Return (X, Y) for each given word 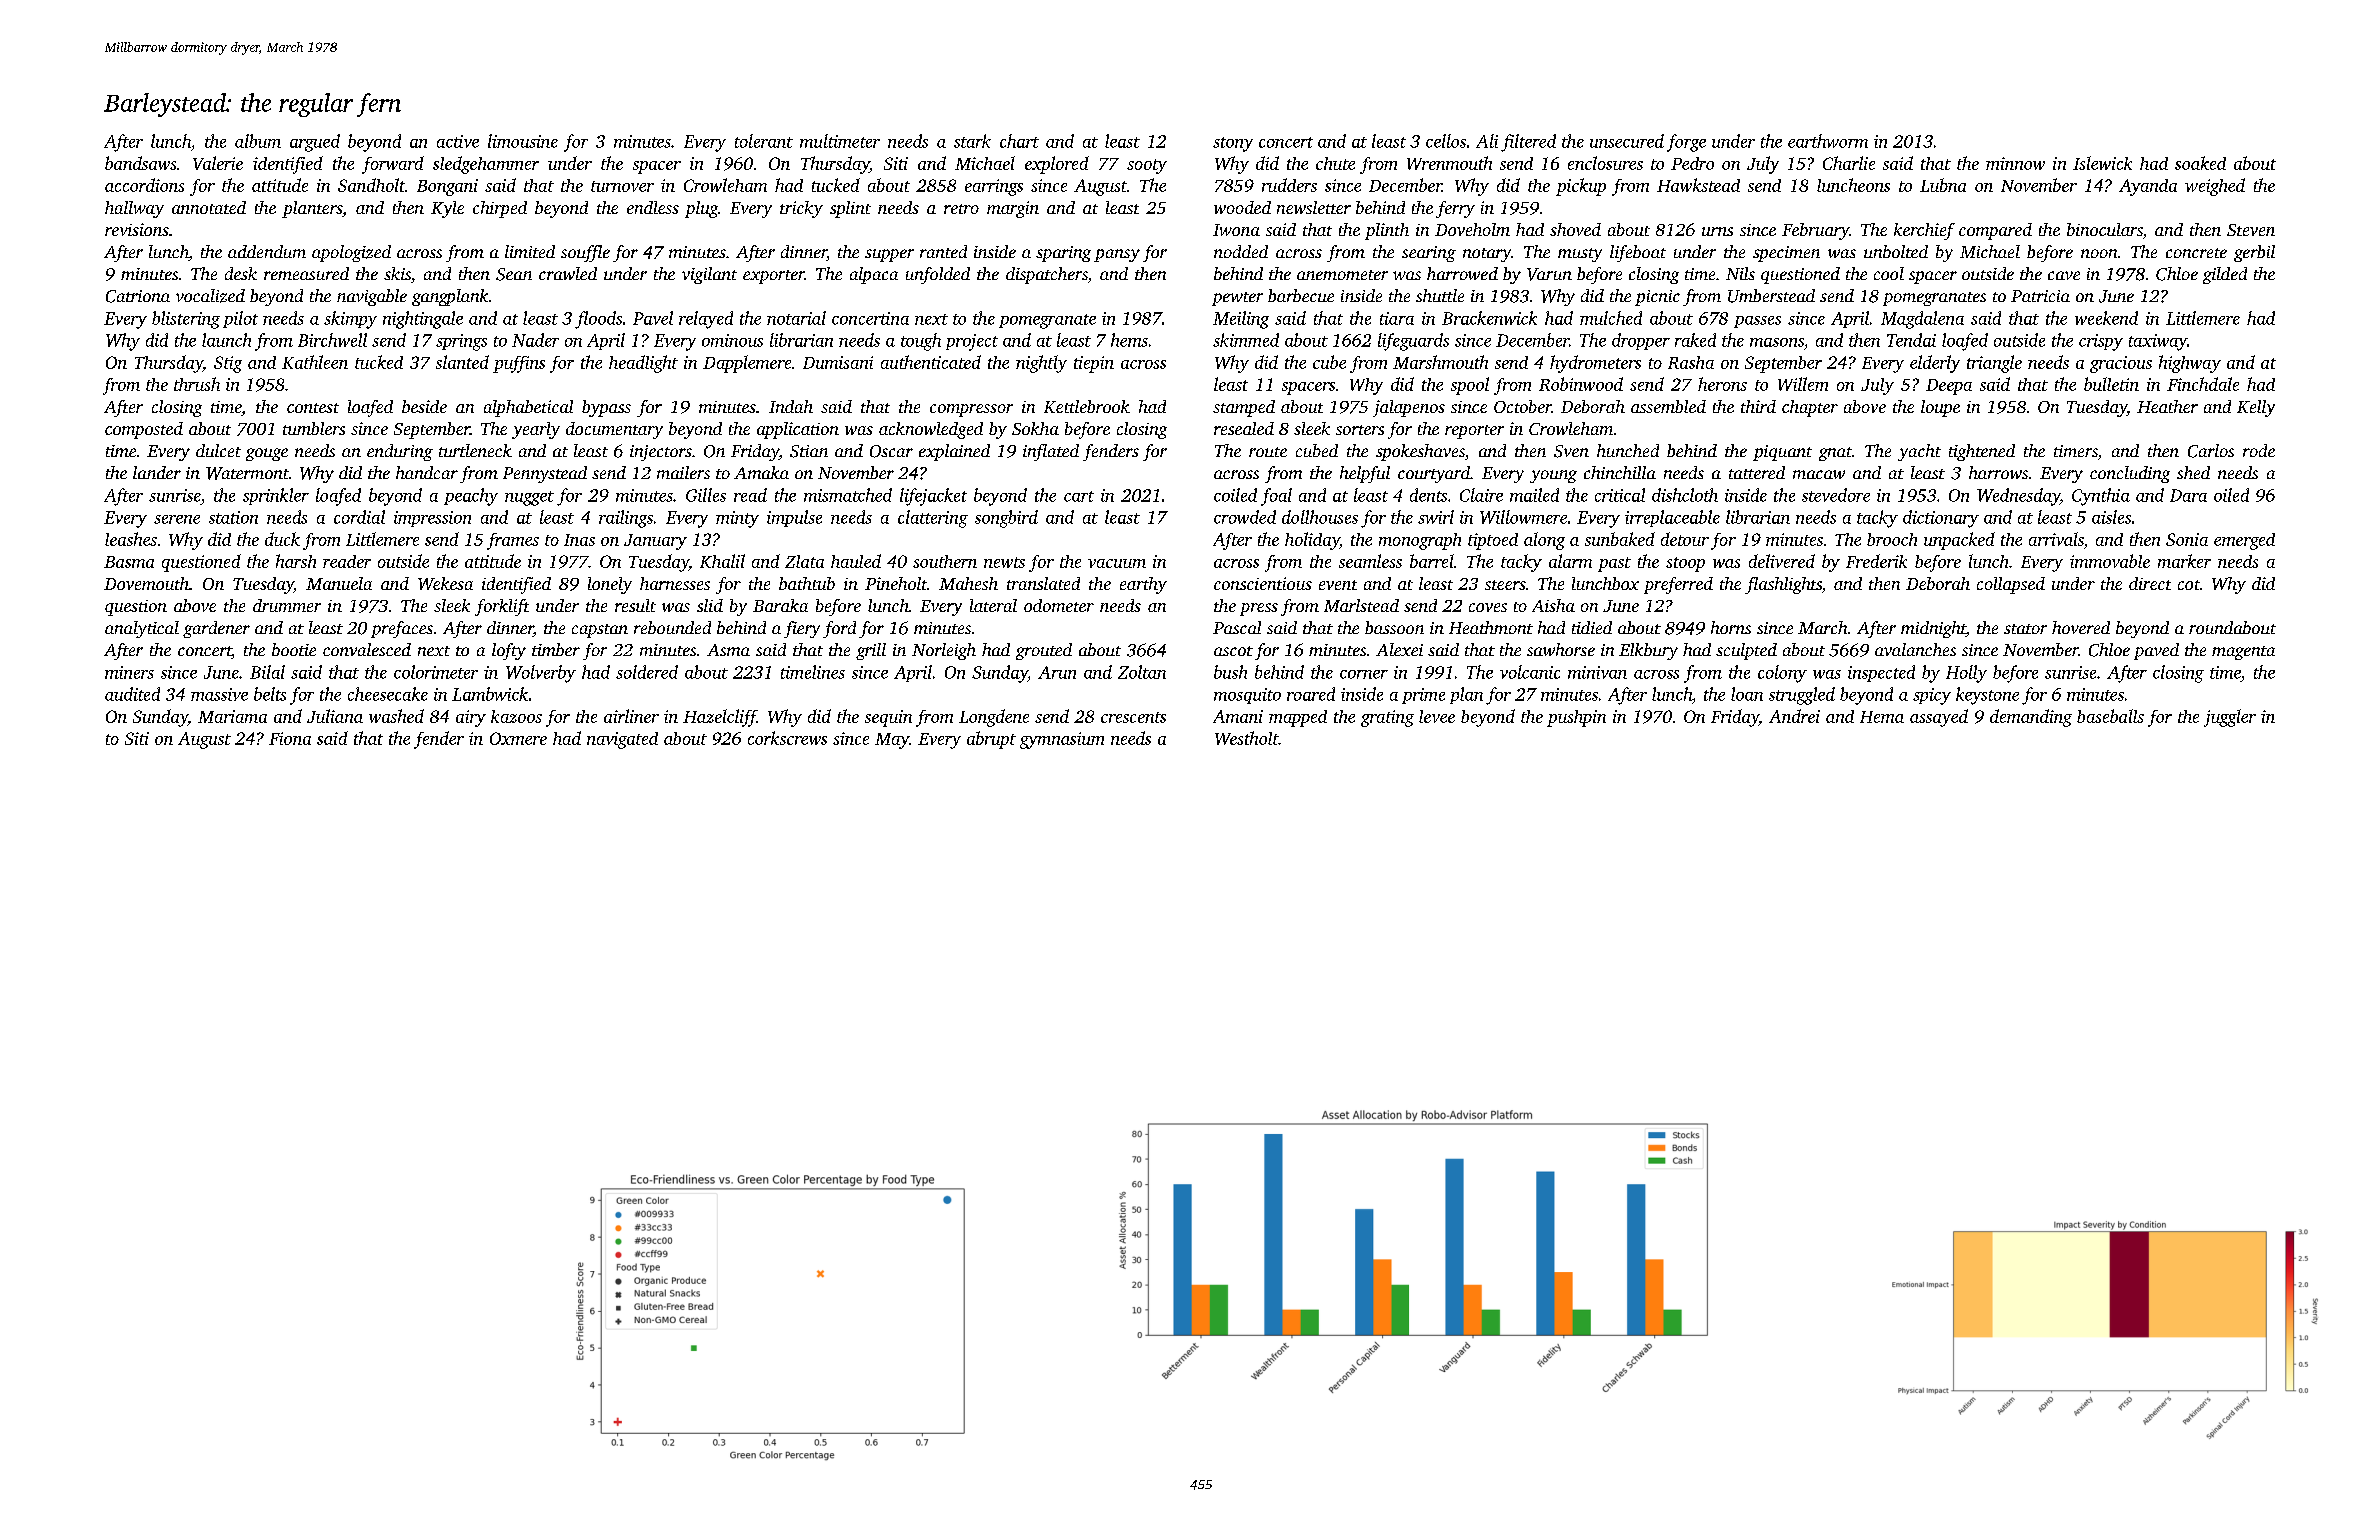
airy (471, 718)
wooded (1242, 207)
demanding (2031, 718)
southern (945, 561)
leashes (131, 539)
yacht (1919, 452)
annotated (209, 207)
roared (1311, 694)
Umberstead (1771, 296)
